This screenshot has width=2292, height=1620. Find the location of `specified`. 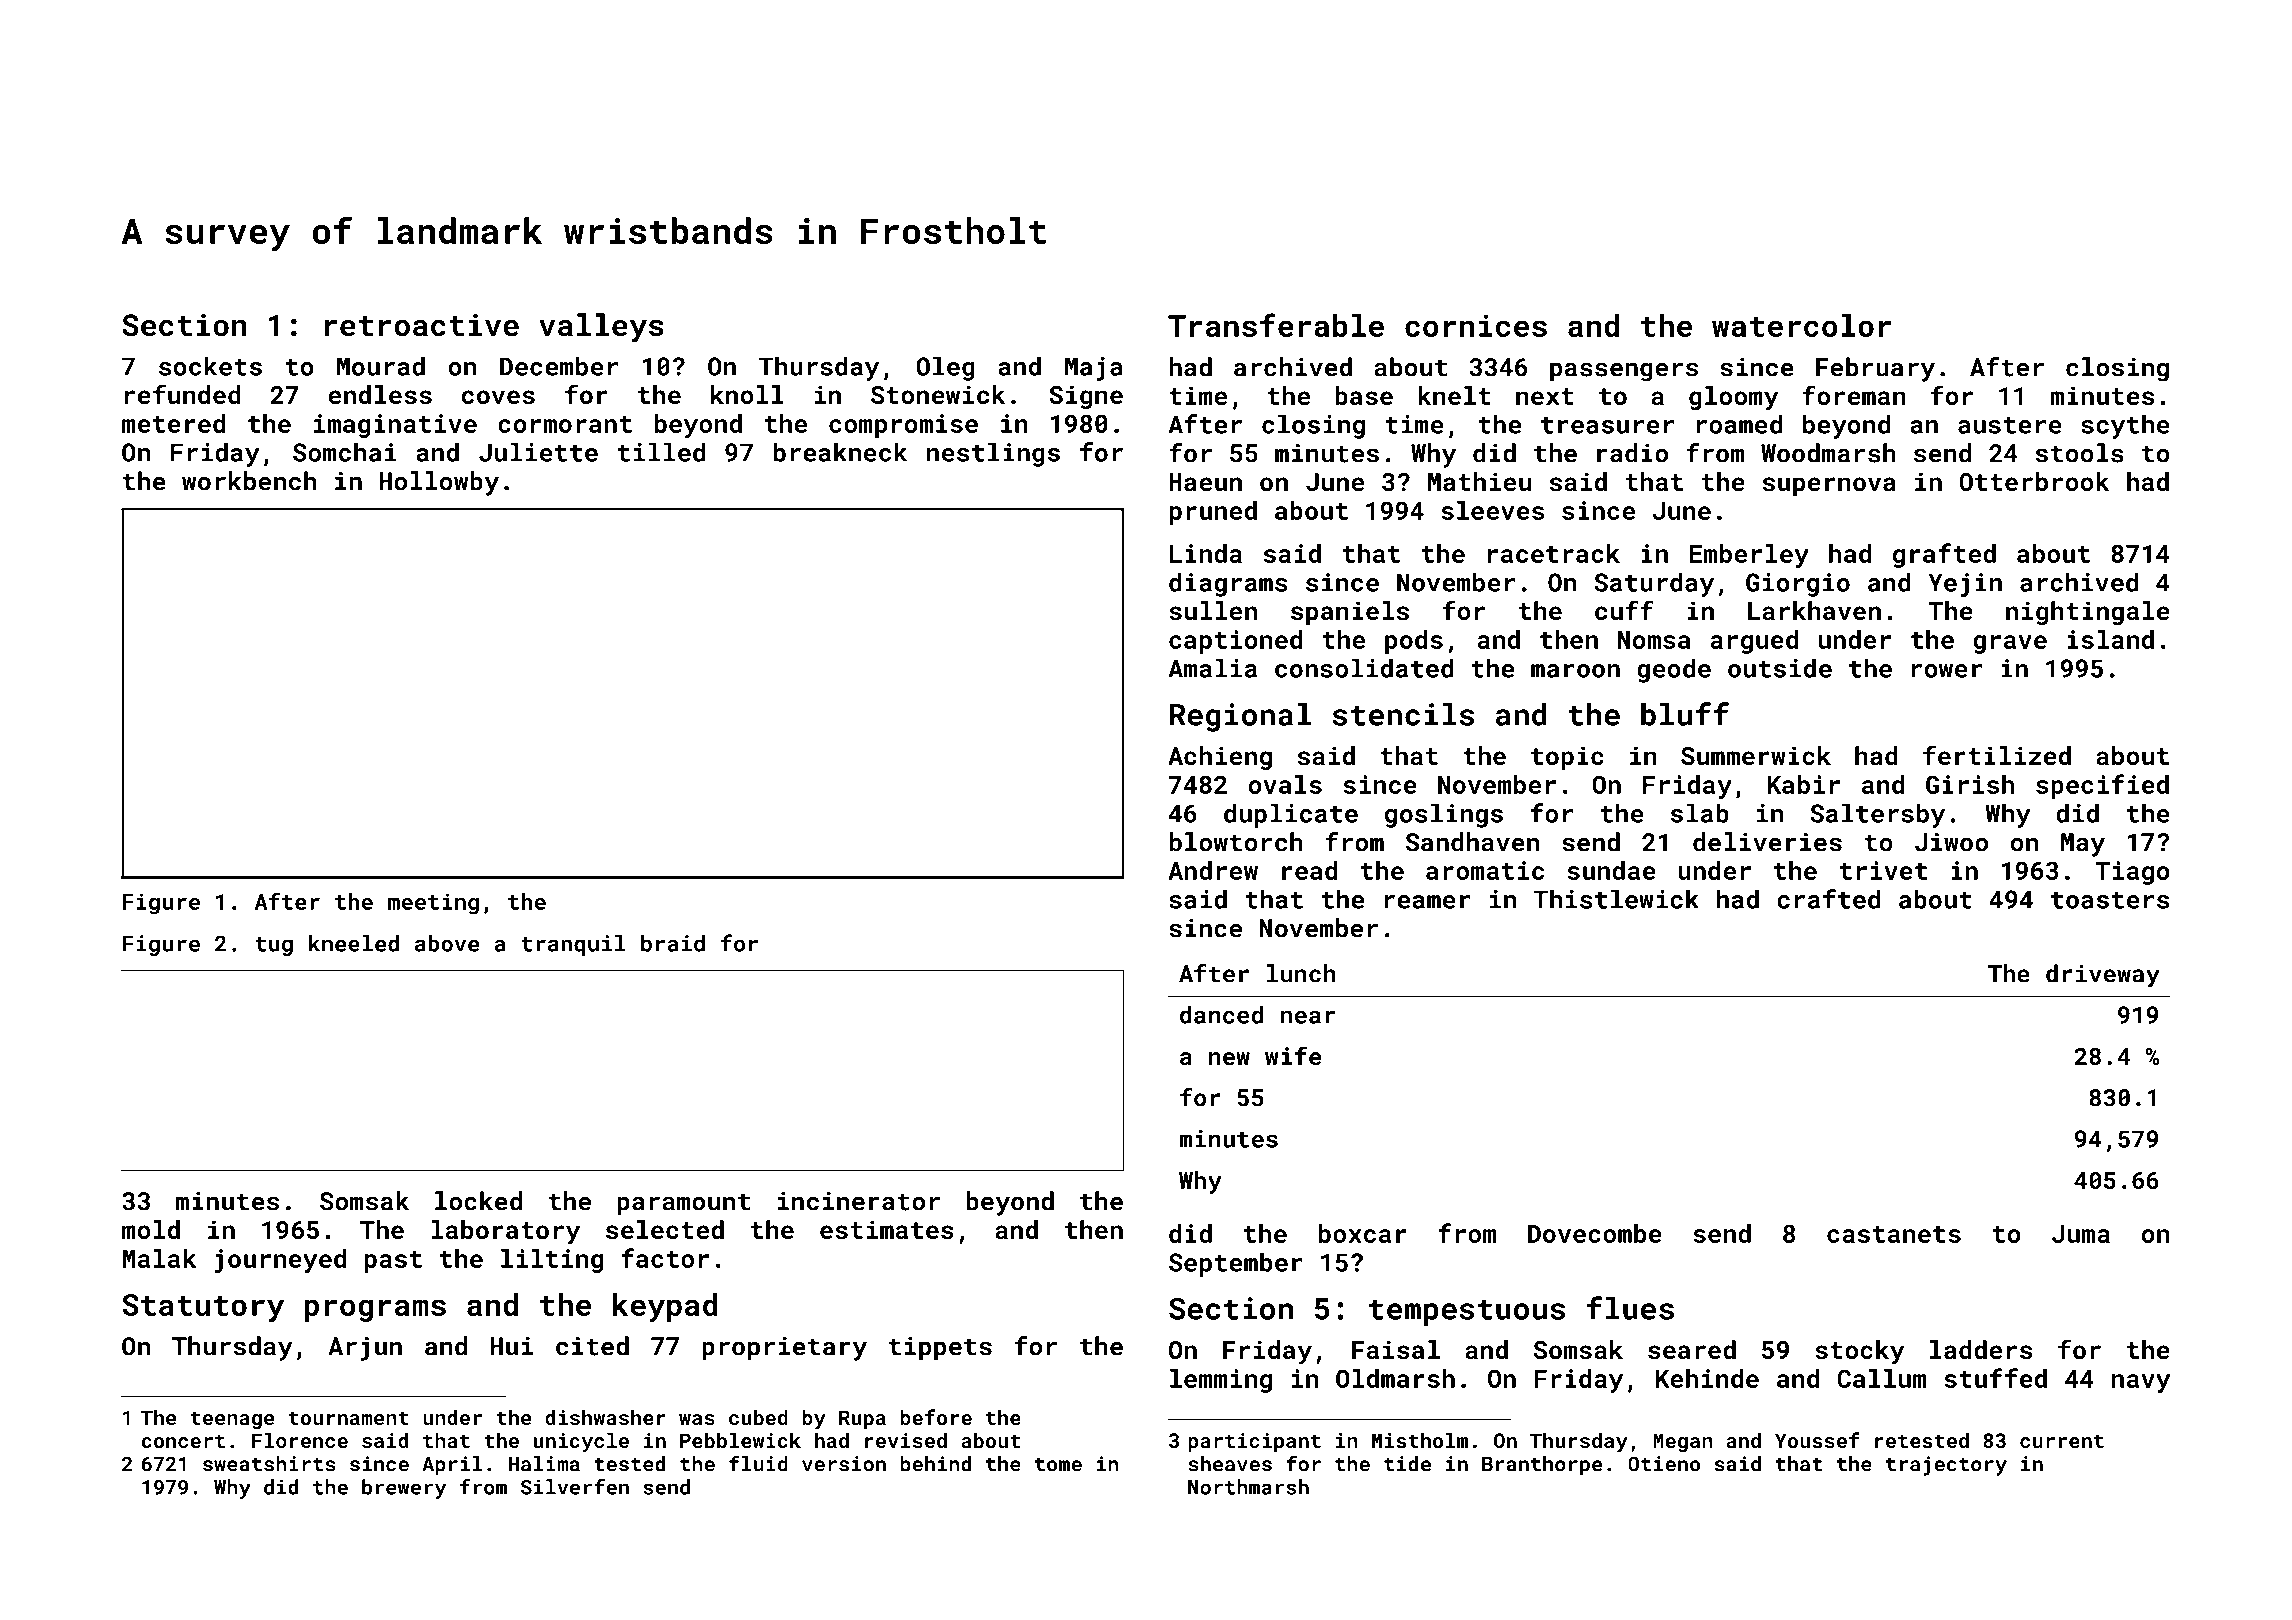

specified is located at coordinates (2102, 786).
